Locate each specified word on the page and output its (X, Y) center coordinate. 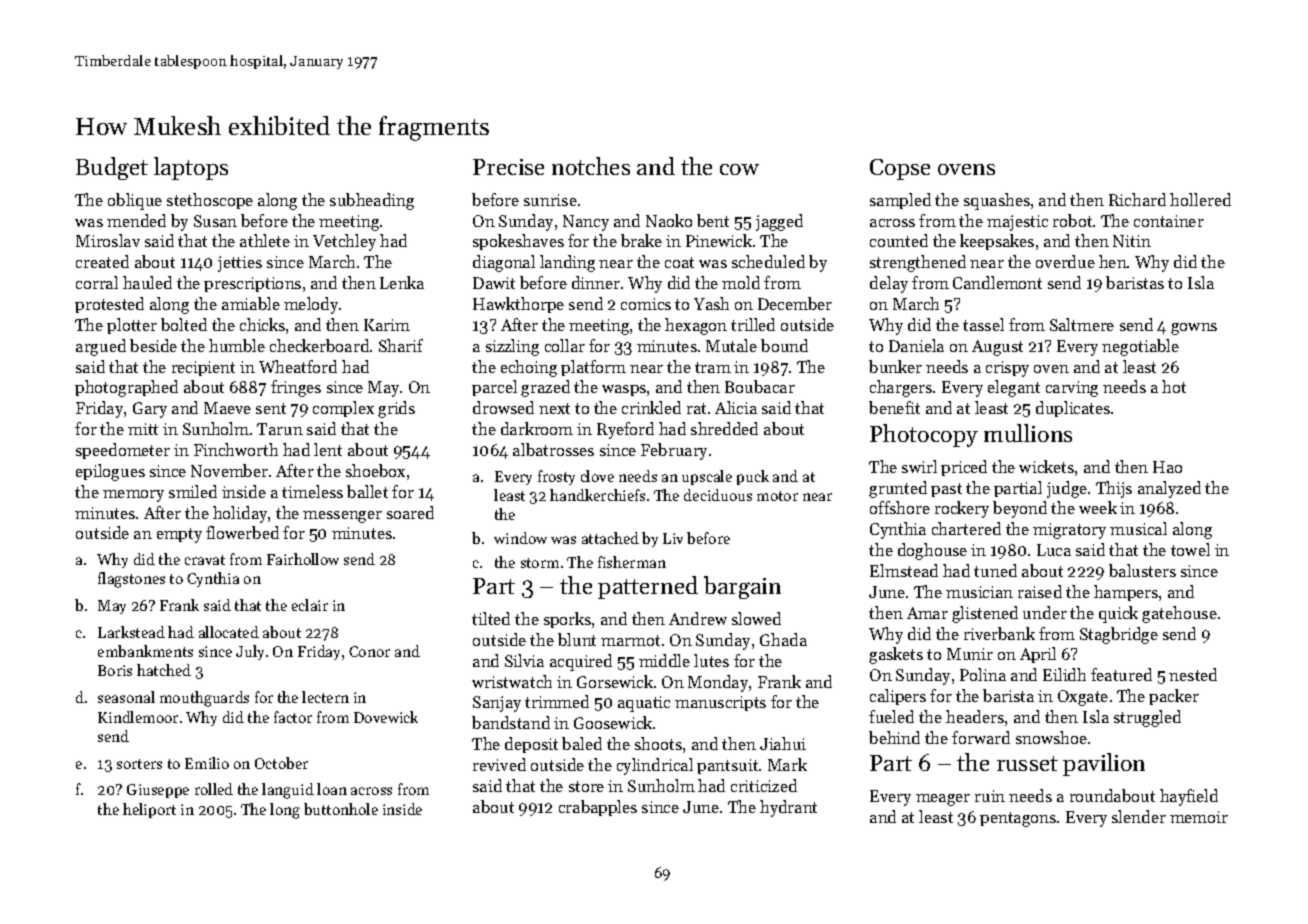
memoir (1199, 817)
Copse (900, 169)
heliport (149, 810)
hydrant (788, 808)
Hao (1167, 467)
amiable (251, 303)
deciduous (718, 495)
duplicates (1073, 409)
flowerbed (242, 532)
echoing (529, 368)
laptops (191, 168)
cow (739, 169)
